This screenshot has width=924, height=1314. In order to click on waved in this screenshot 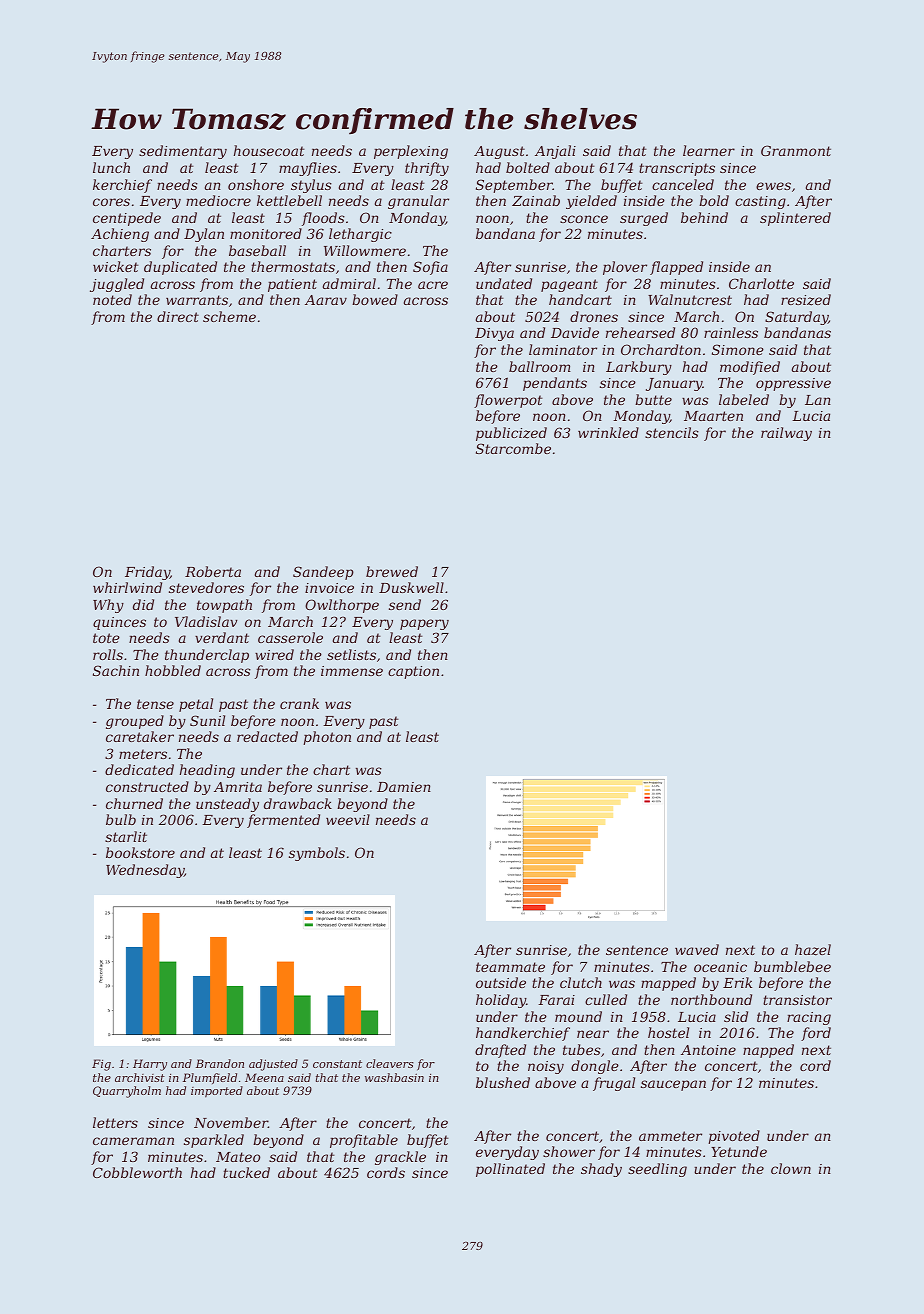, I will do `click(697, 949)`.
